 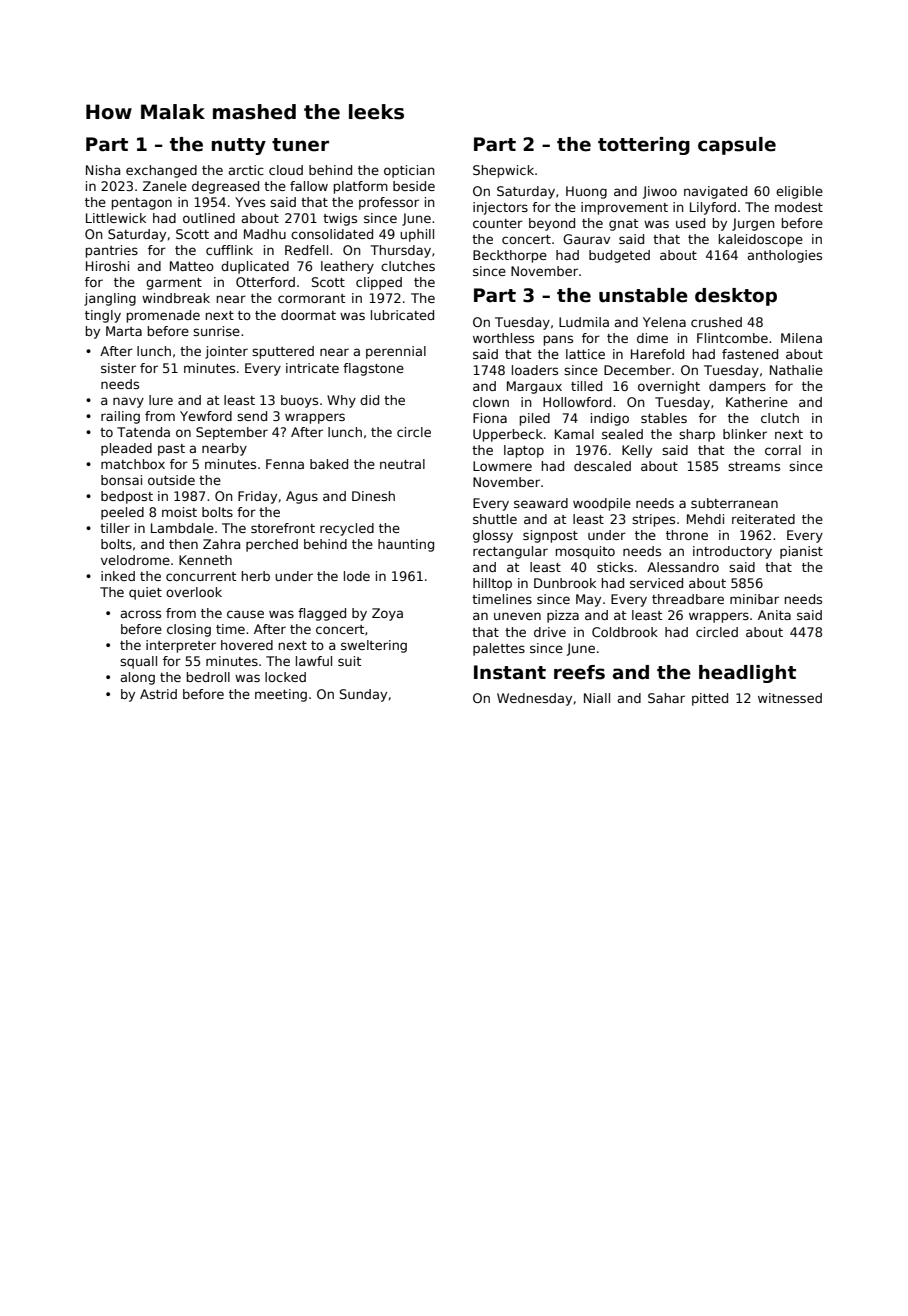 What do you see at coordinates (754, 599) in the image?
I see `minibar` at bounding box center [754, 599].
